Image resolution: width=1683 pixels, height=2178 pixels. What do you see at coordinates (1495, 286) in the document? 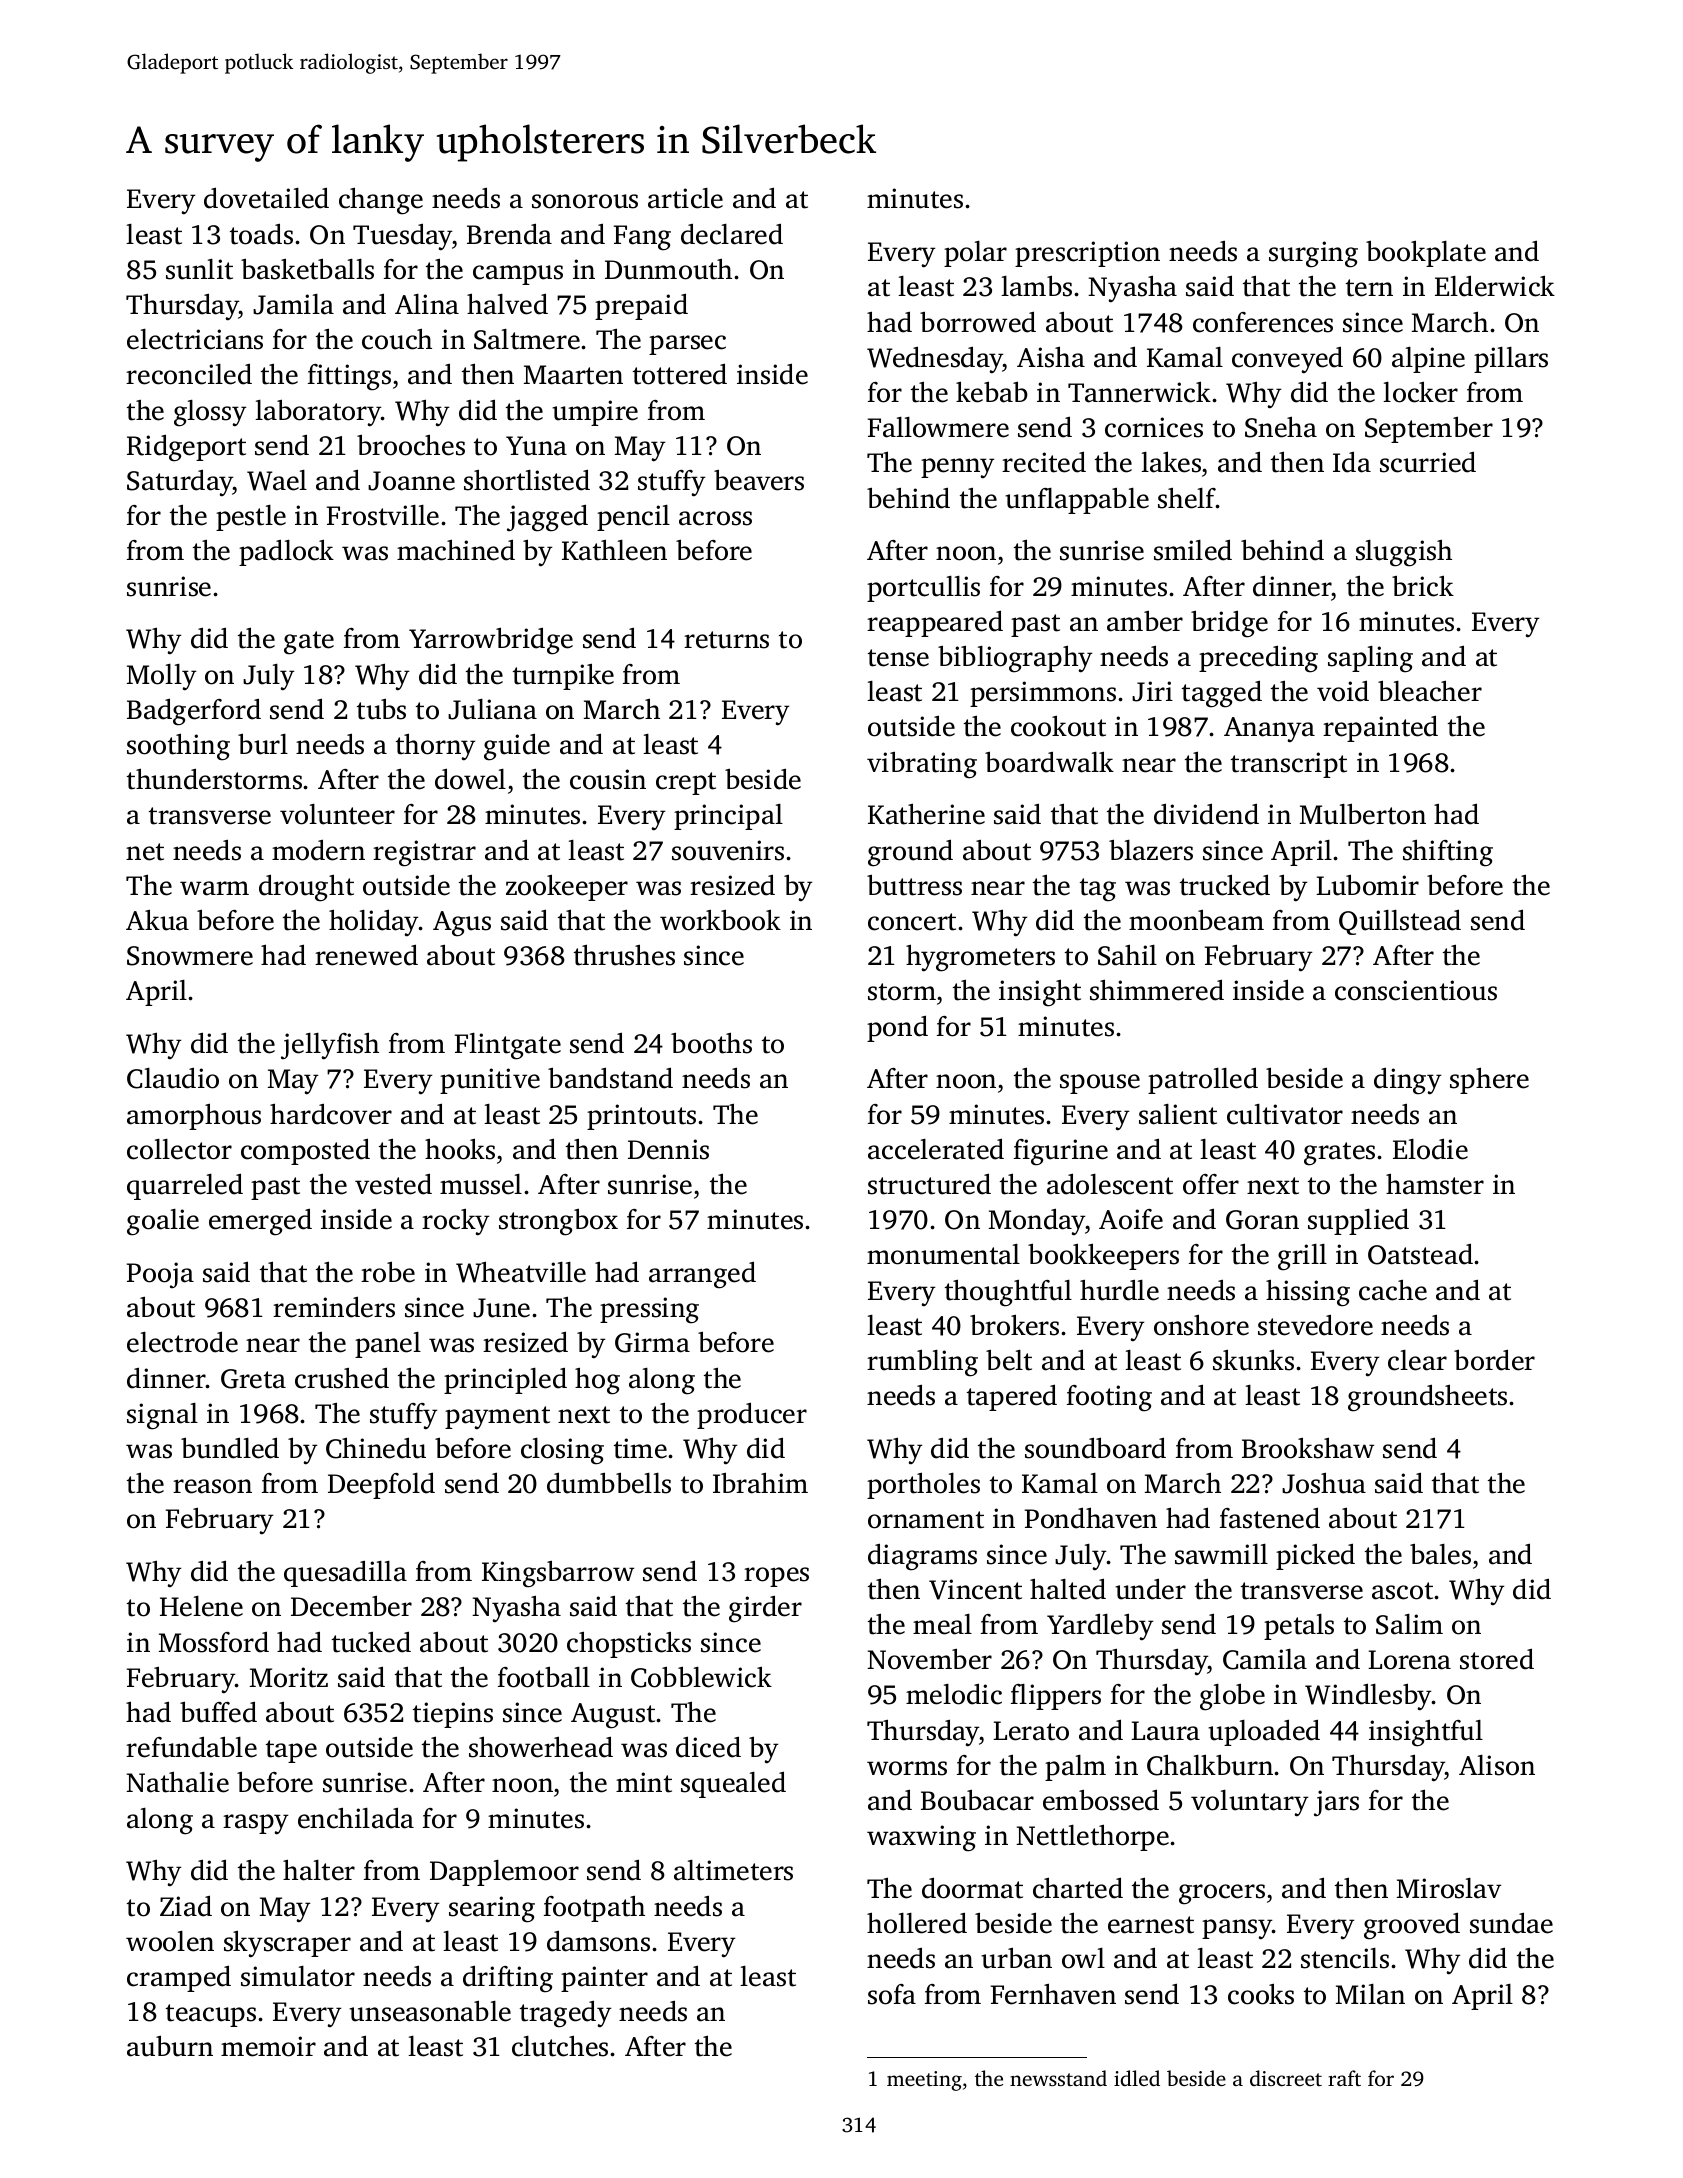
I see `Elderwick` at bounding box center [1495, 286].
